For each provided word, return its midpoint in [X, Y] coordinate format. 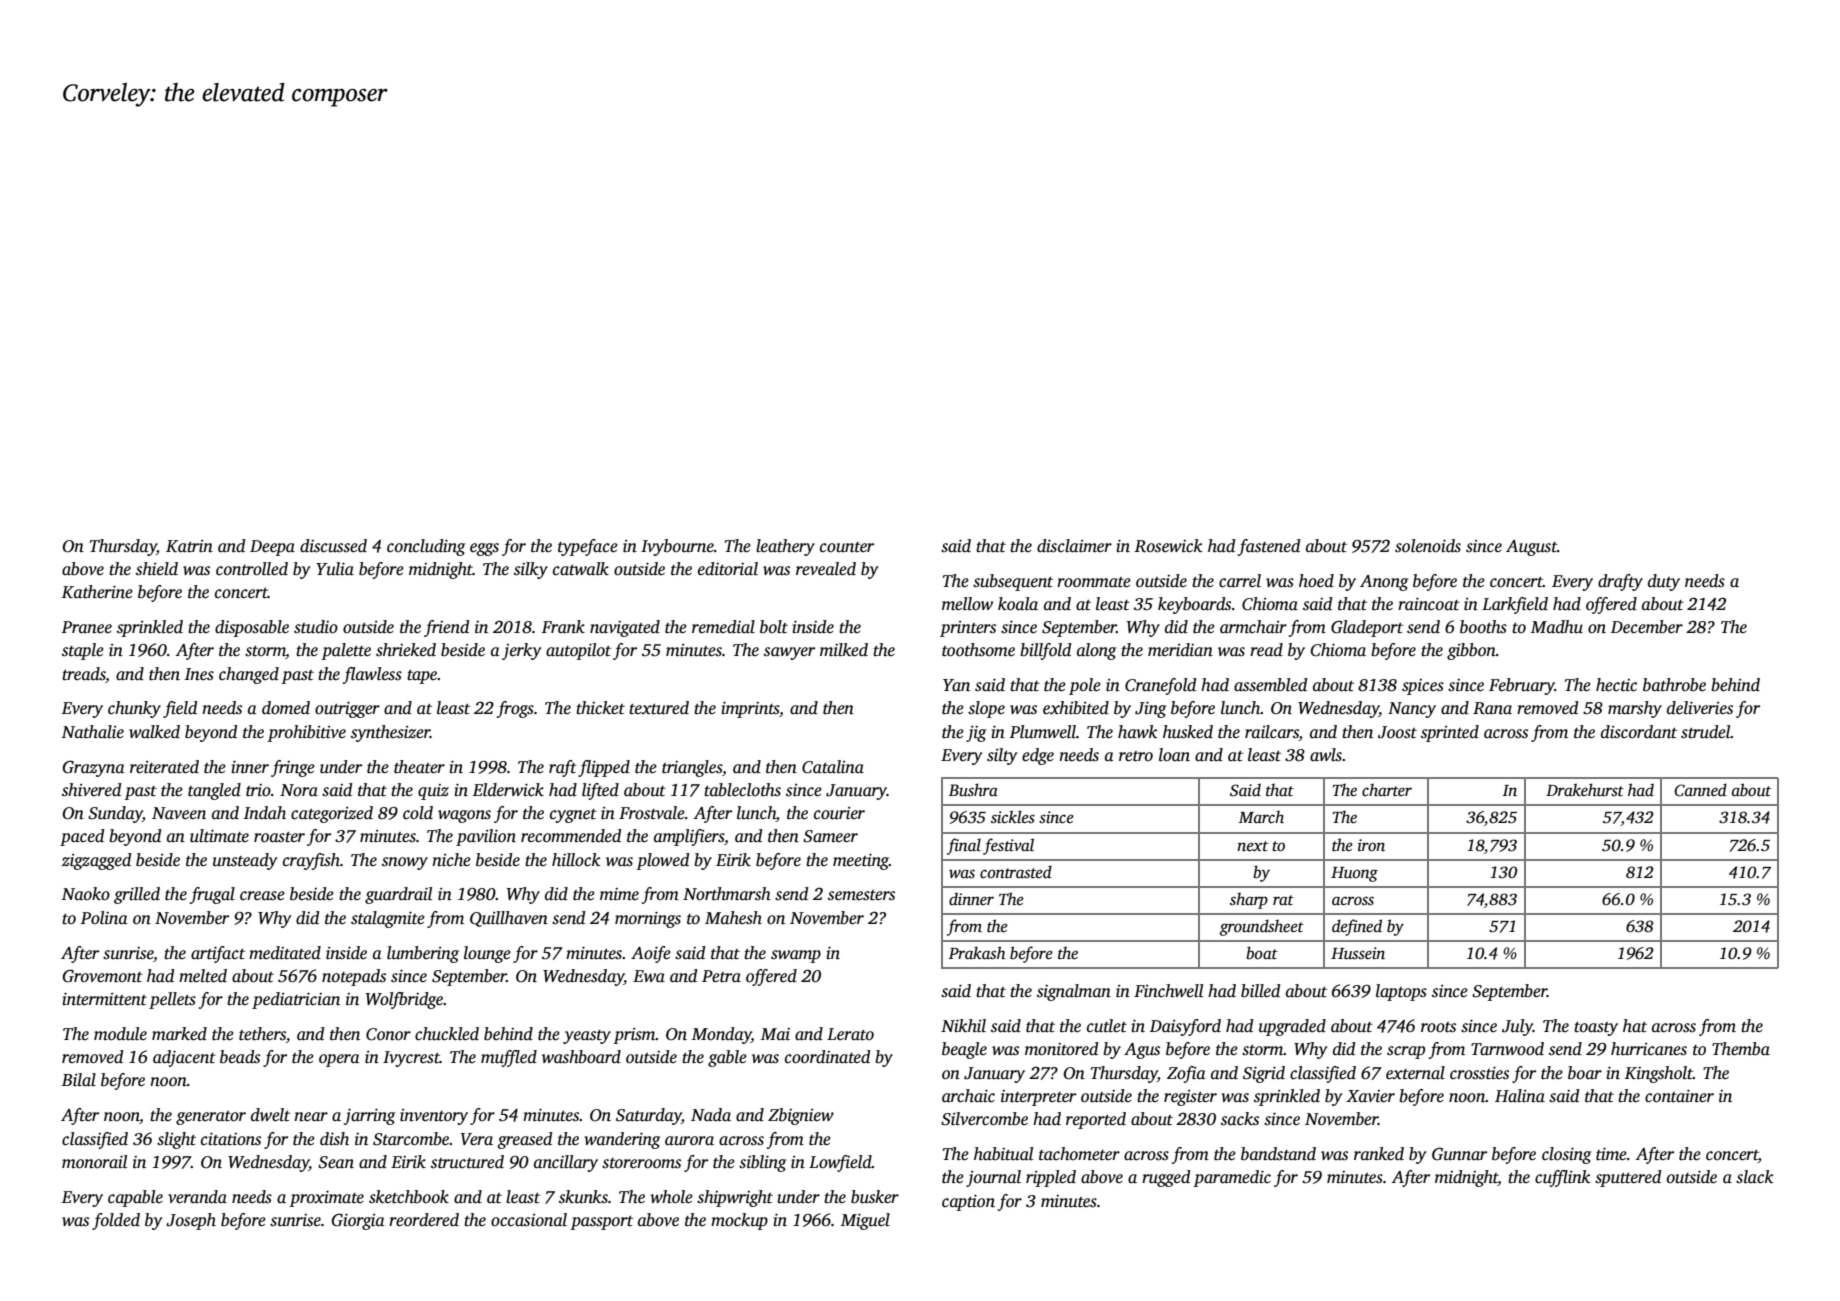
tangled [214, 791]
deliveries [1700, 708]
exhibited [1076, 708]
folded [116, 1221]
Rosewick [1168, 546]
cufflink [1563, 1178]
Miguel [865, 1221]
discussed [333, 546]
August [1531, 548]
